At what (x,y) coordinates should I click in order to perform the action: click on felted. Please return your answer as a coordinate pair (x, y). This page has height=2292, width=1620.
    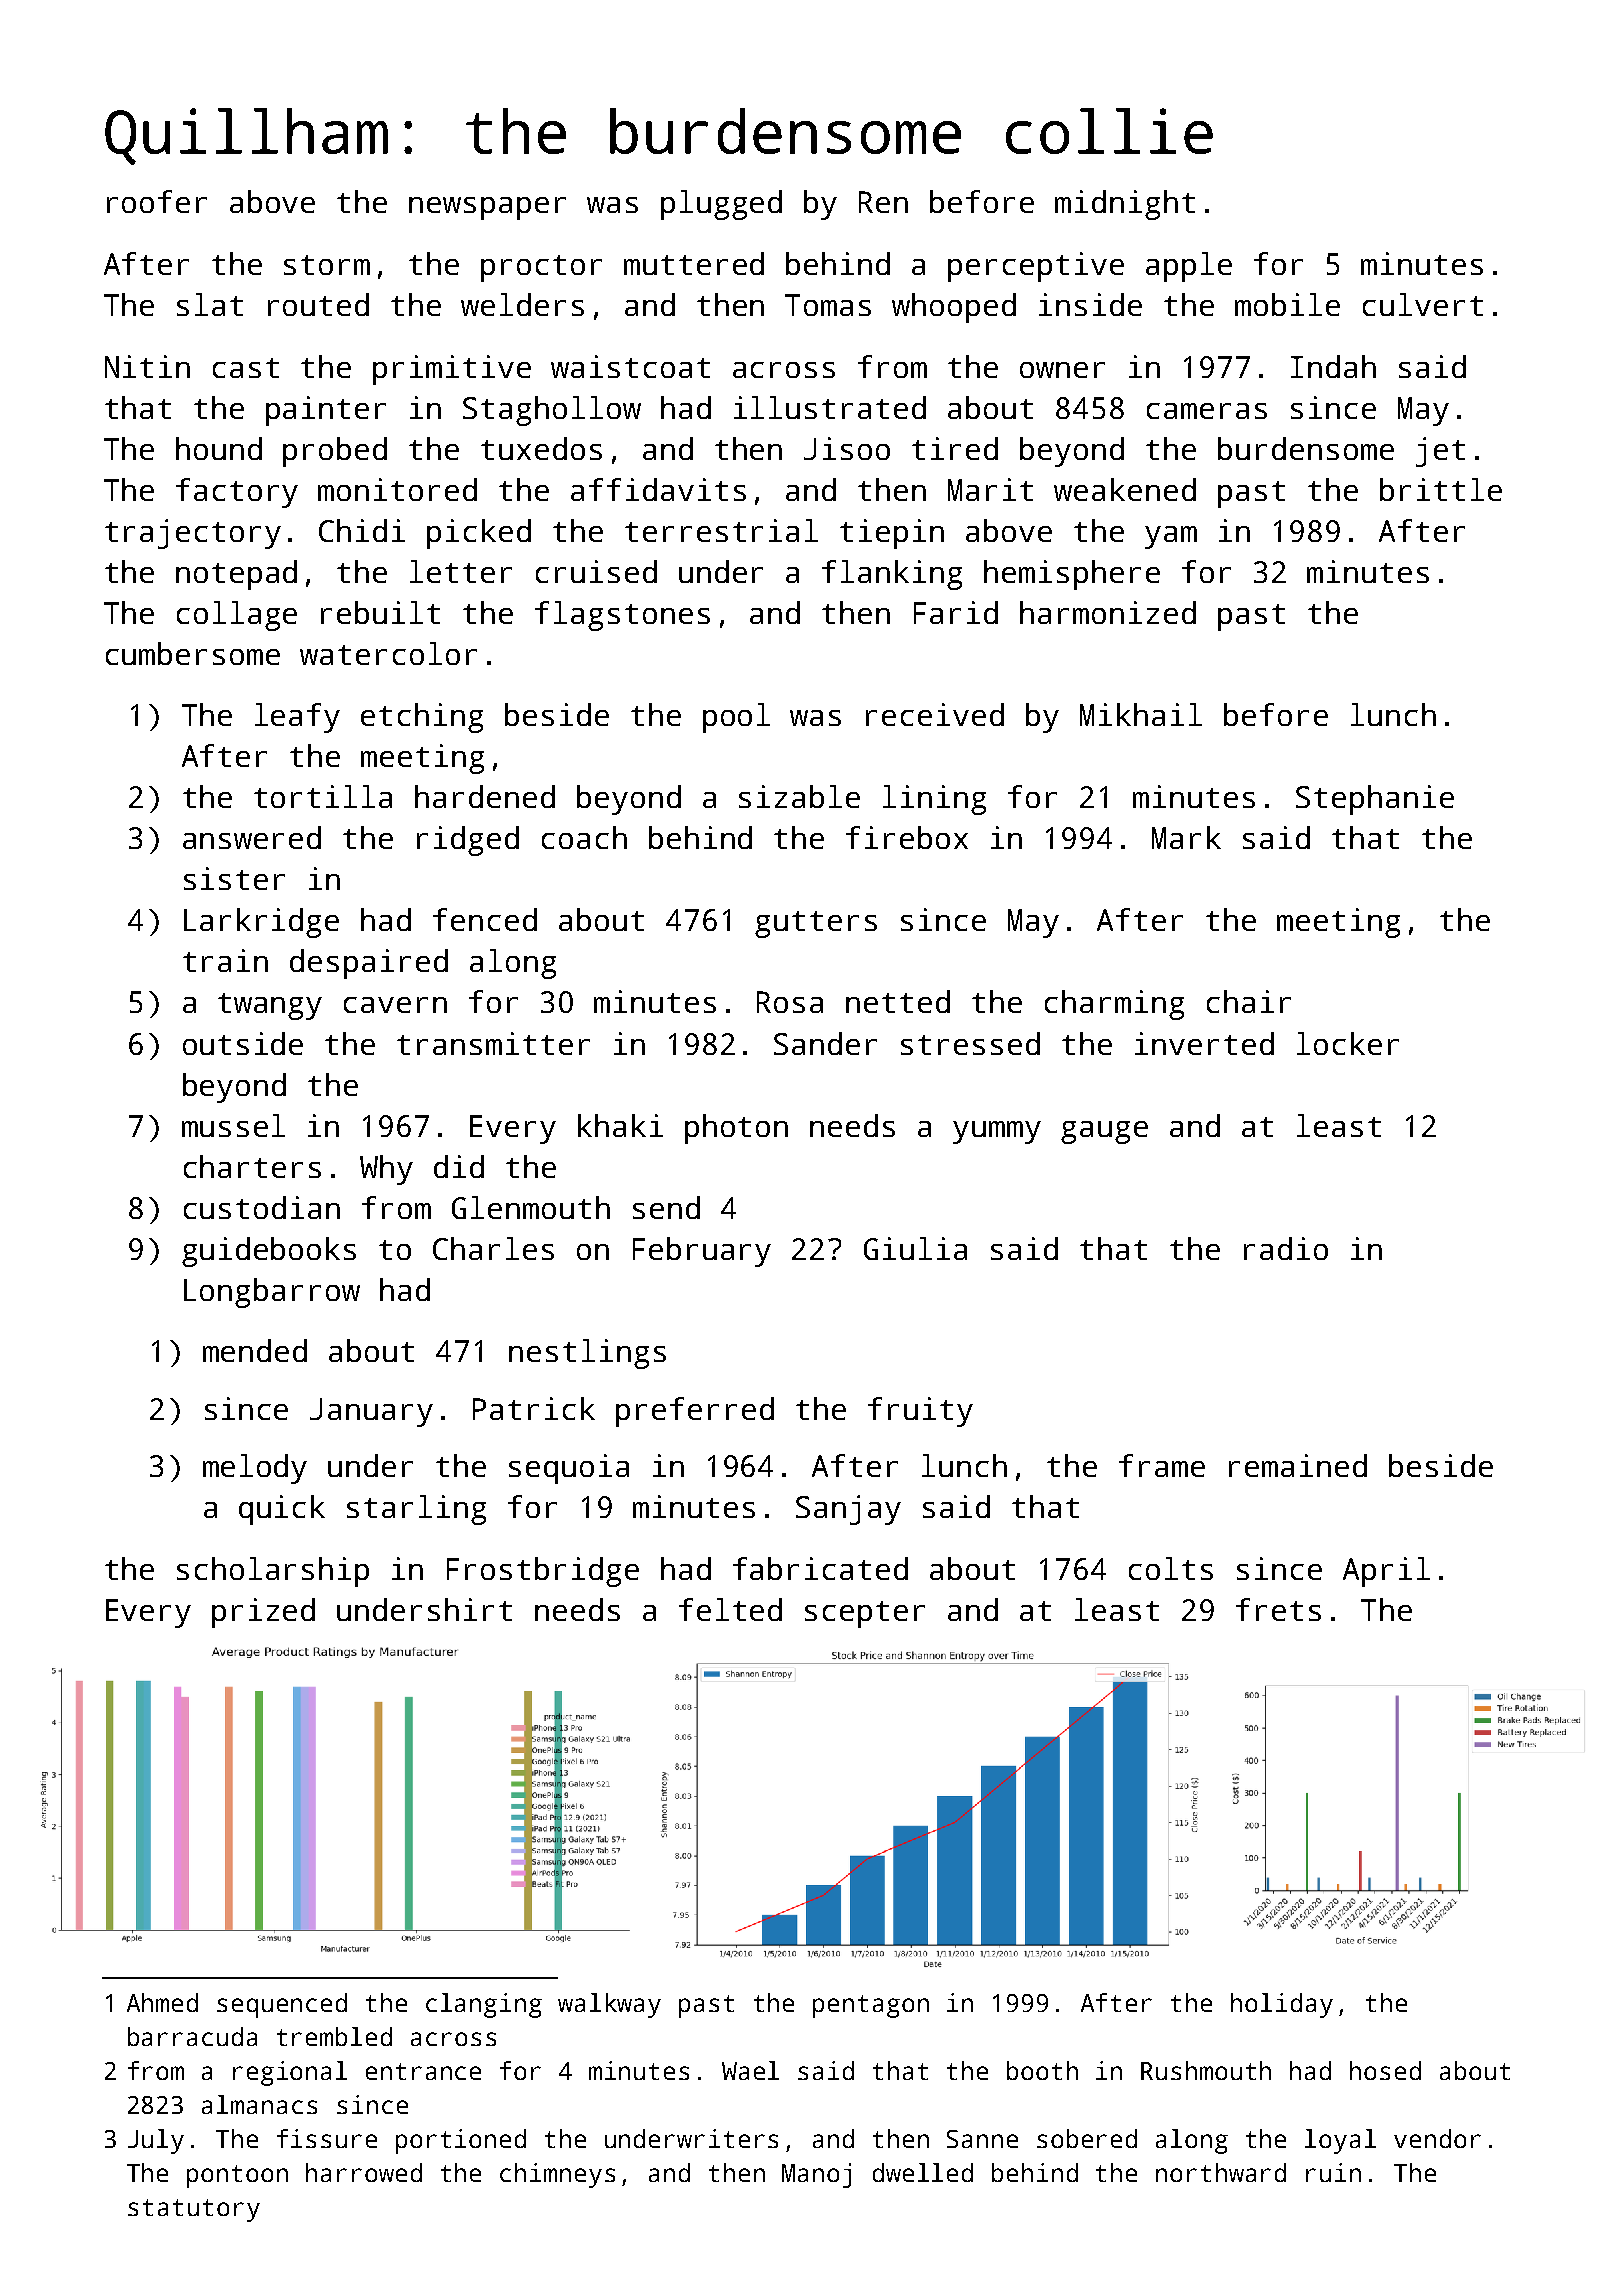
    Looking at the image, I should click on (730, 1609).
